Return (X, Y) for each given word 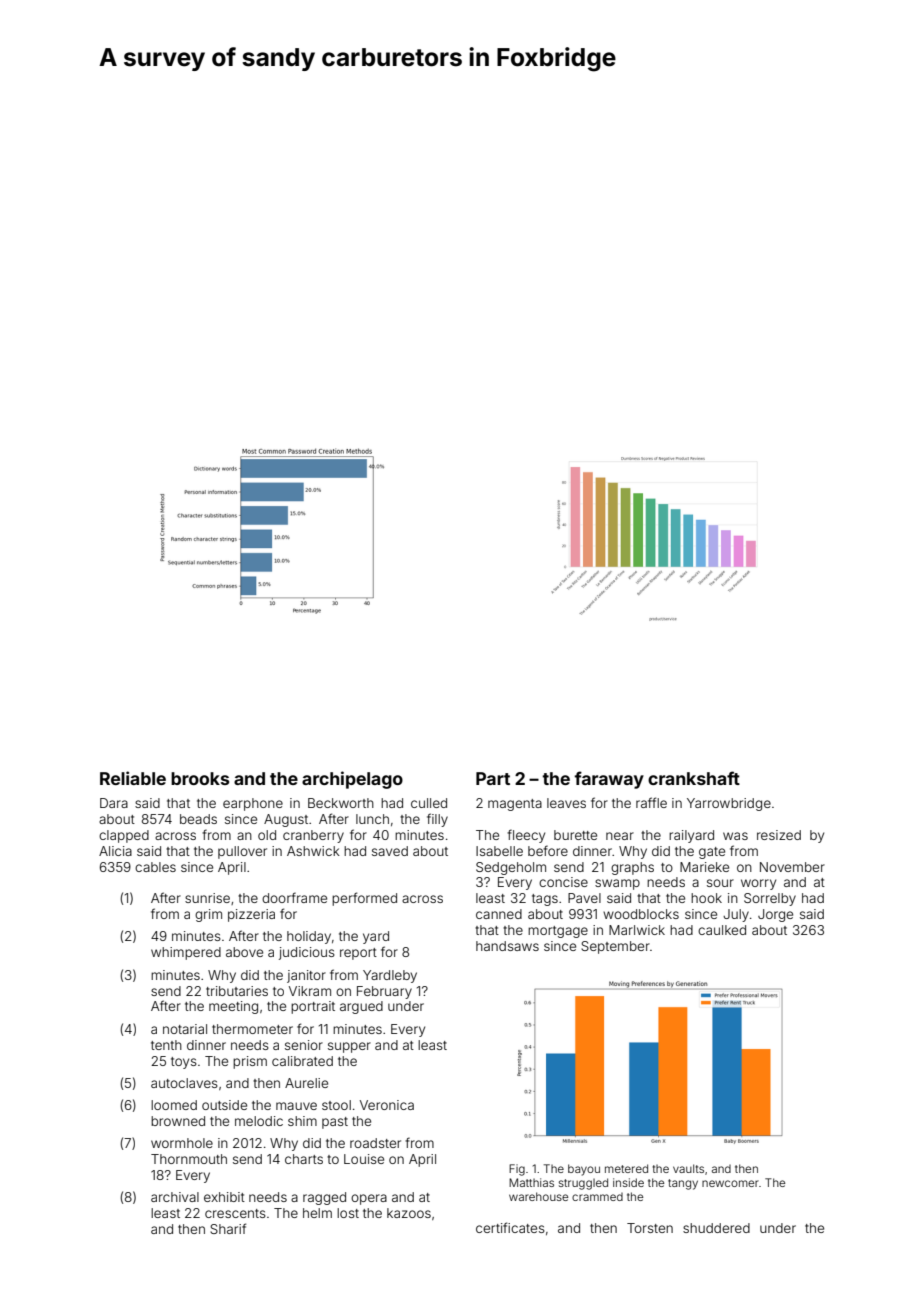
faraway (609, 780)
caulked (722, 930)
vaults (688, 1168)
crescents (235, 1213)
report (358, 954)
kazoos (409, 1213)
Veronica (387, 1105)
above (244, 952)
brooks (200, 778)
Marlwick (637, 930)
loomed (174, 1105)
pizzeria (251, 915)
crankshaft (694, 778)
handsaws (507, 946)
